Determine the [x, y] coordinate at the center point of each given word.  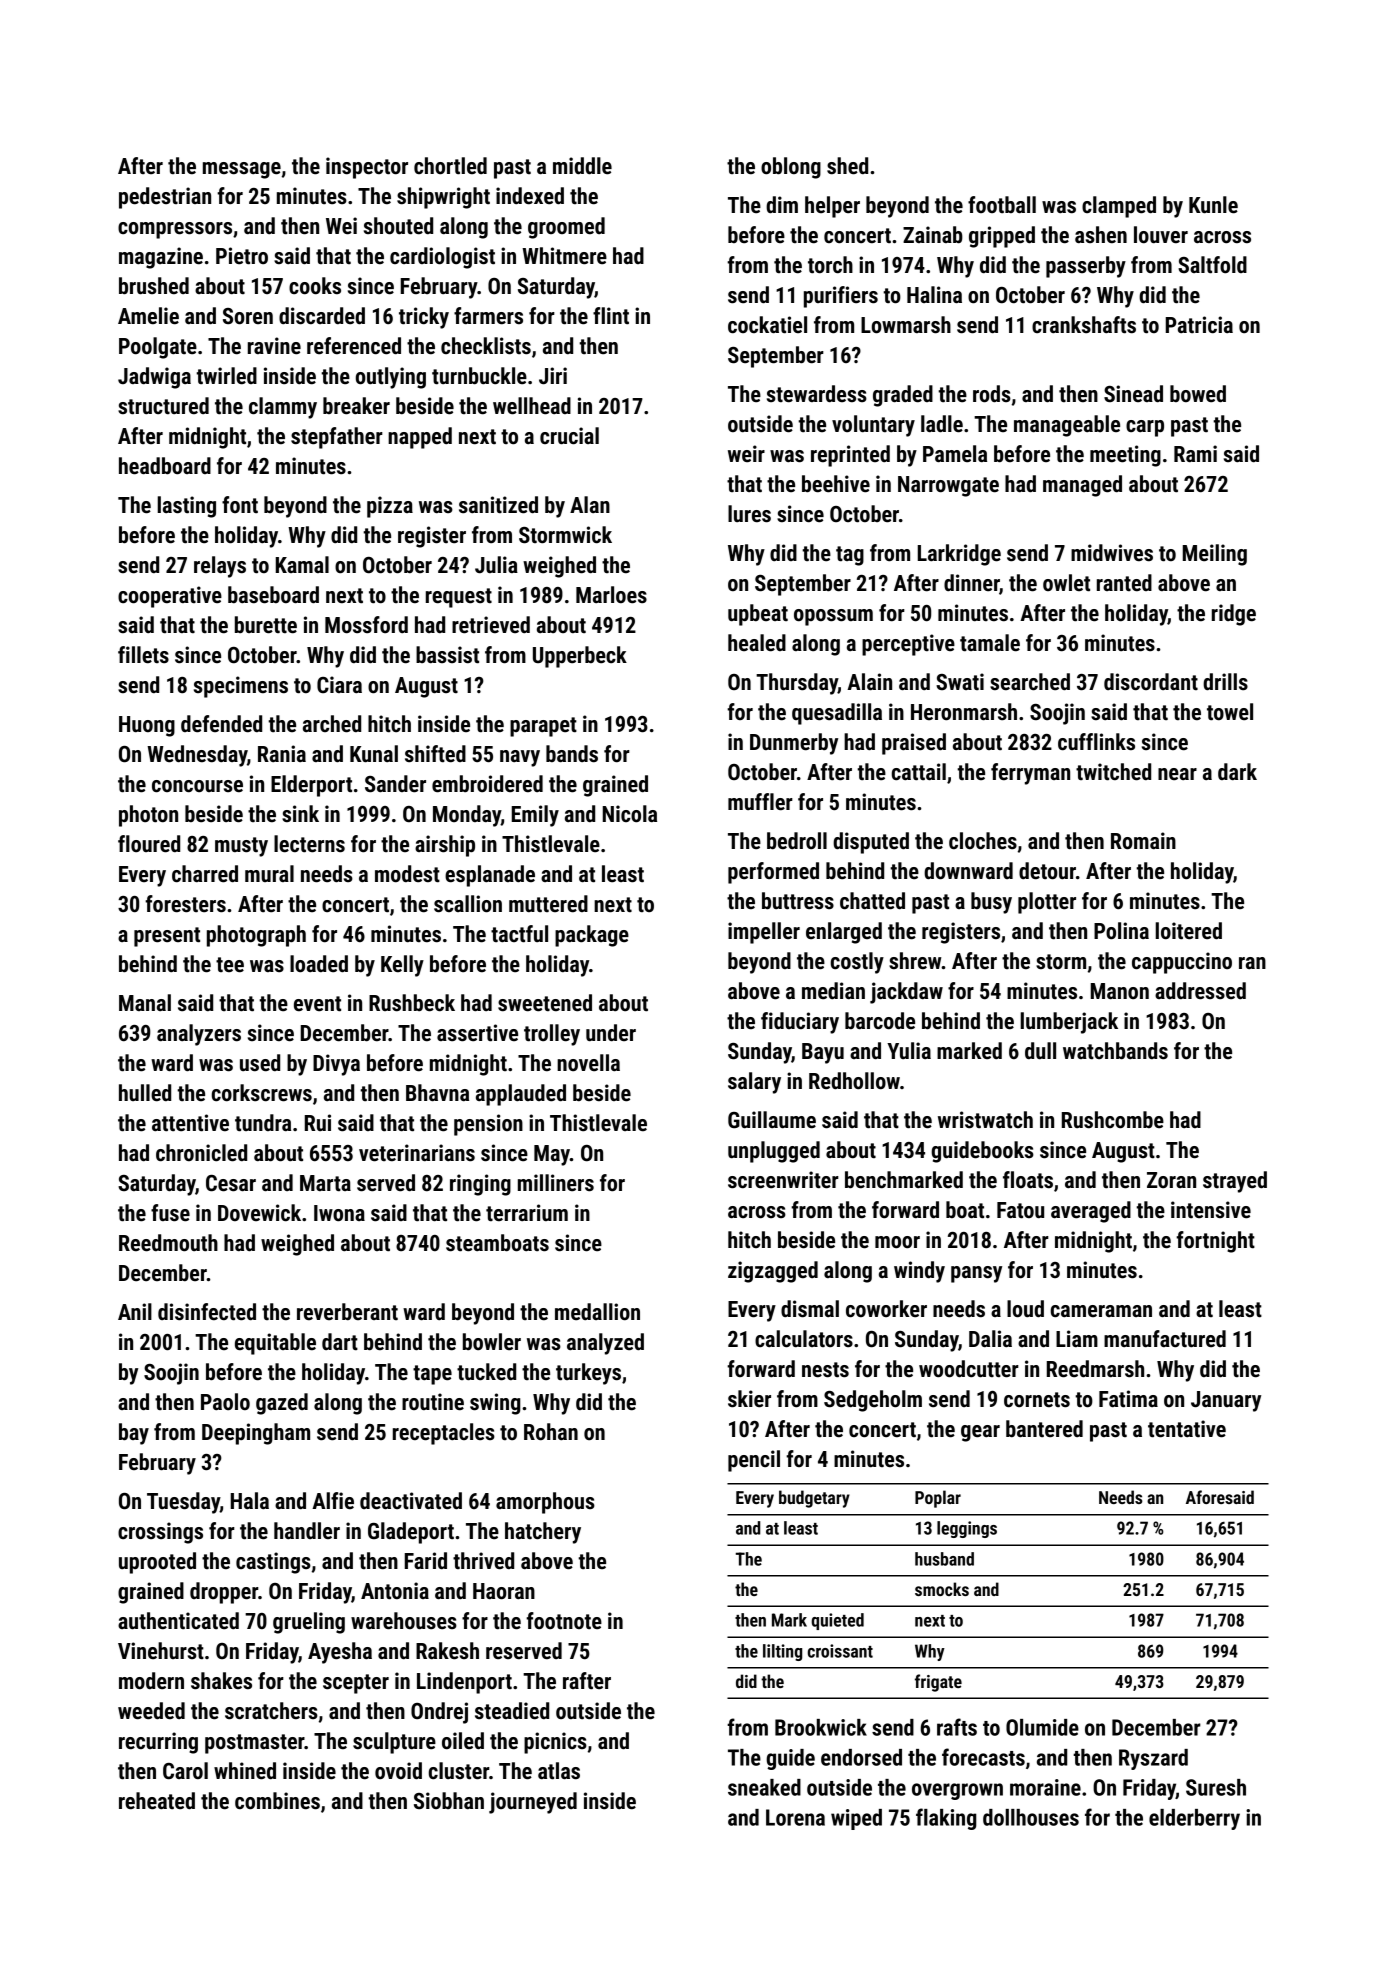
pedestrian [165, 198]
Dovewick [259, 1213]
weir [746, 454]
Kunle [1213, 205]
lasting [187, 507]
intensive [1211, 1210]
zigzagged [773, 1272]
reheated [157, 1801]
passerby [1086, 267]
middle [582, 166]
